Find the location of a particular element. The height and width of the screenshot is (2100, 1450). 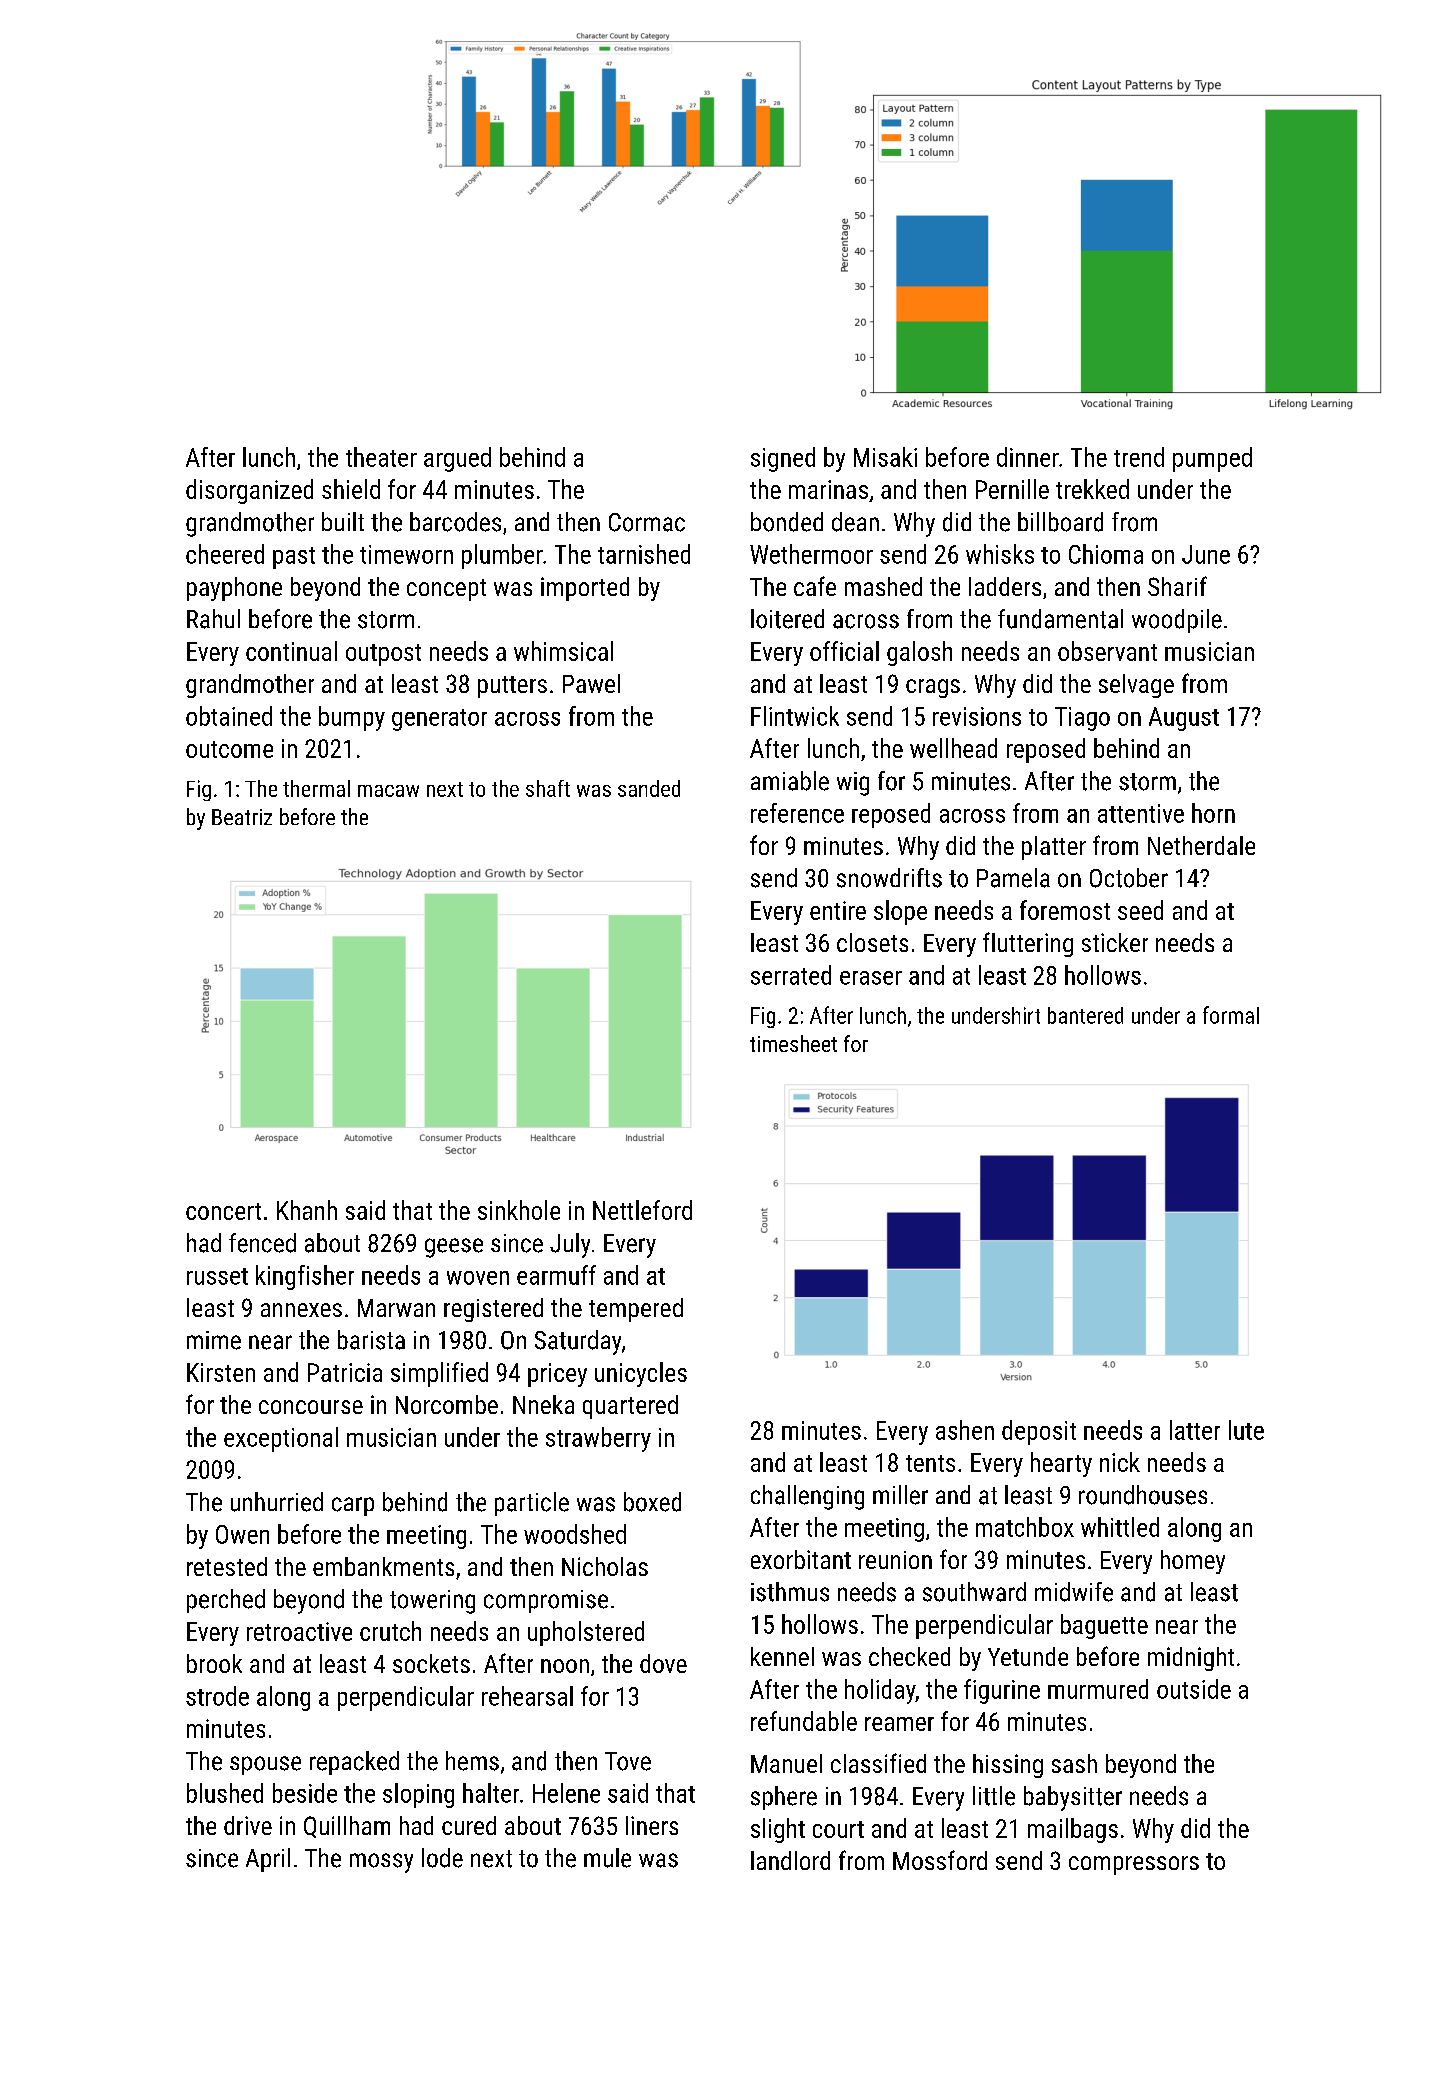

Pernille is located at coordinates (1012, 489).
